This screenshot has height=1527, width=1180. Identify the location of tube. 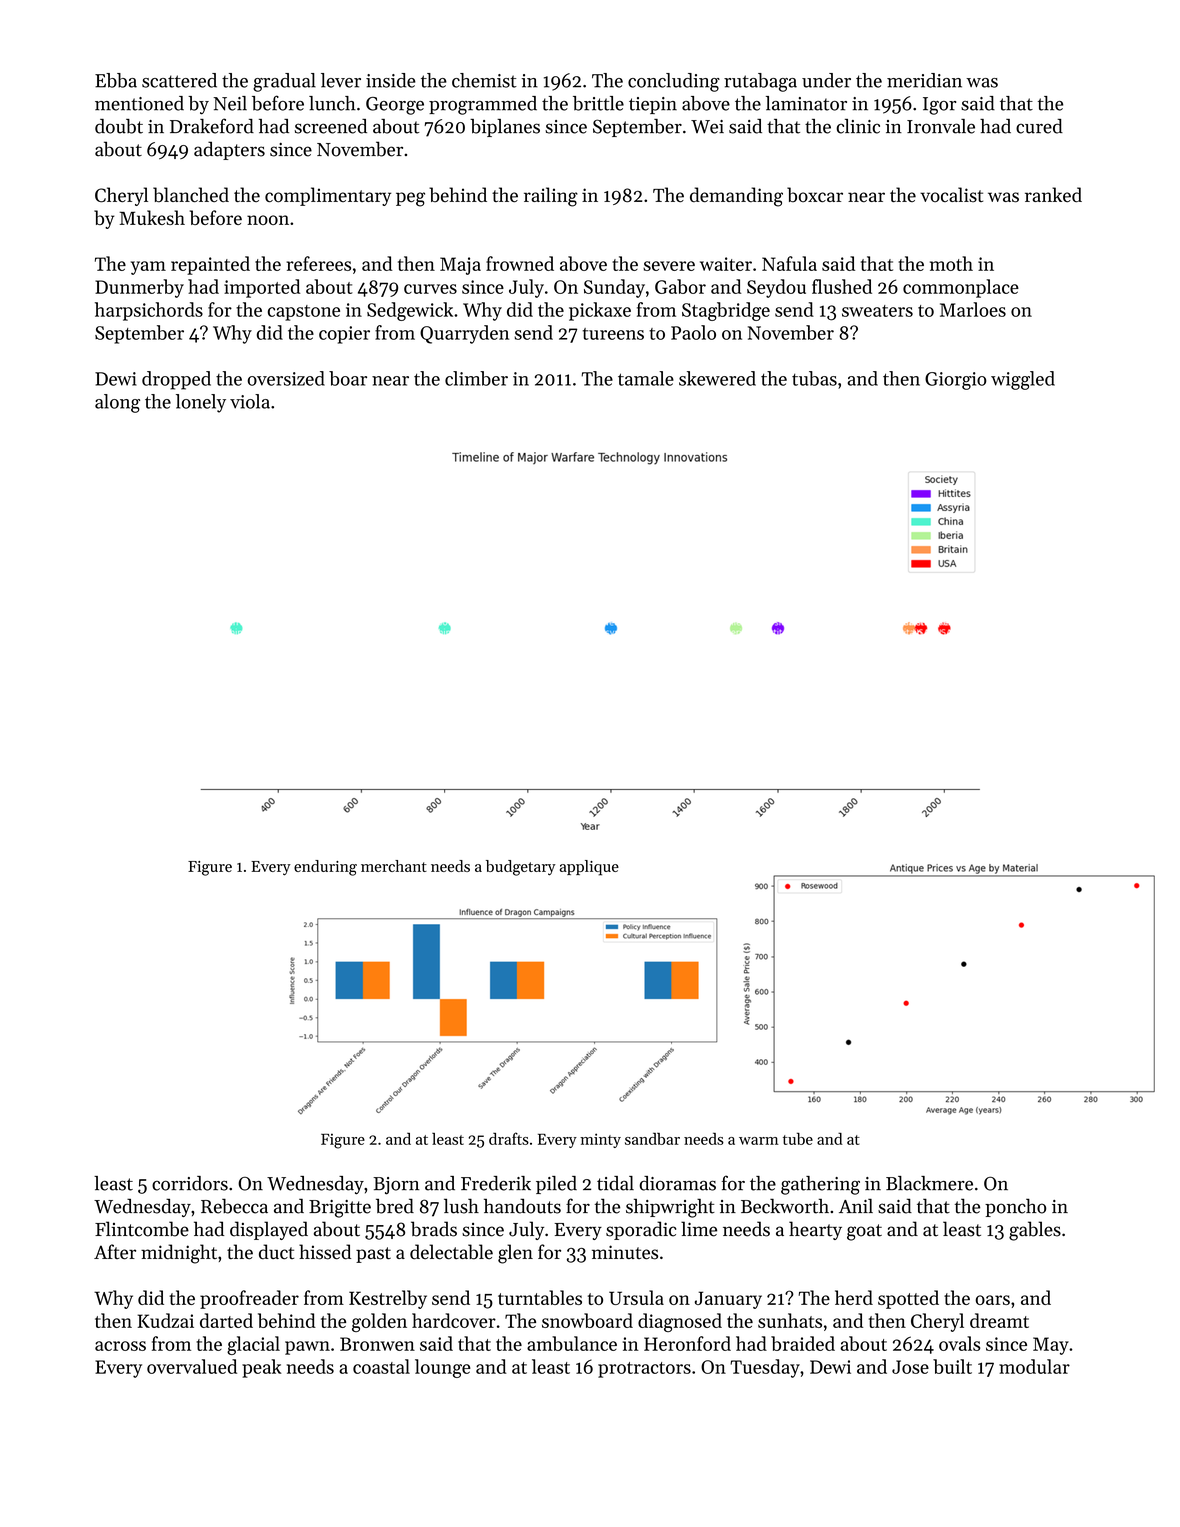
(798, 1139).
